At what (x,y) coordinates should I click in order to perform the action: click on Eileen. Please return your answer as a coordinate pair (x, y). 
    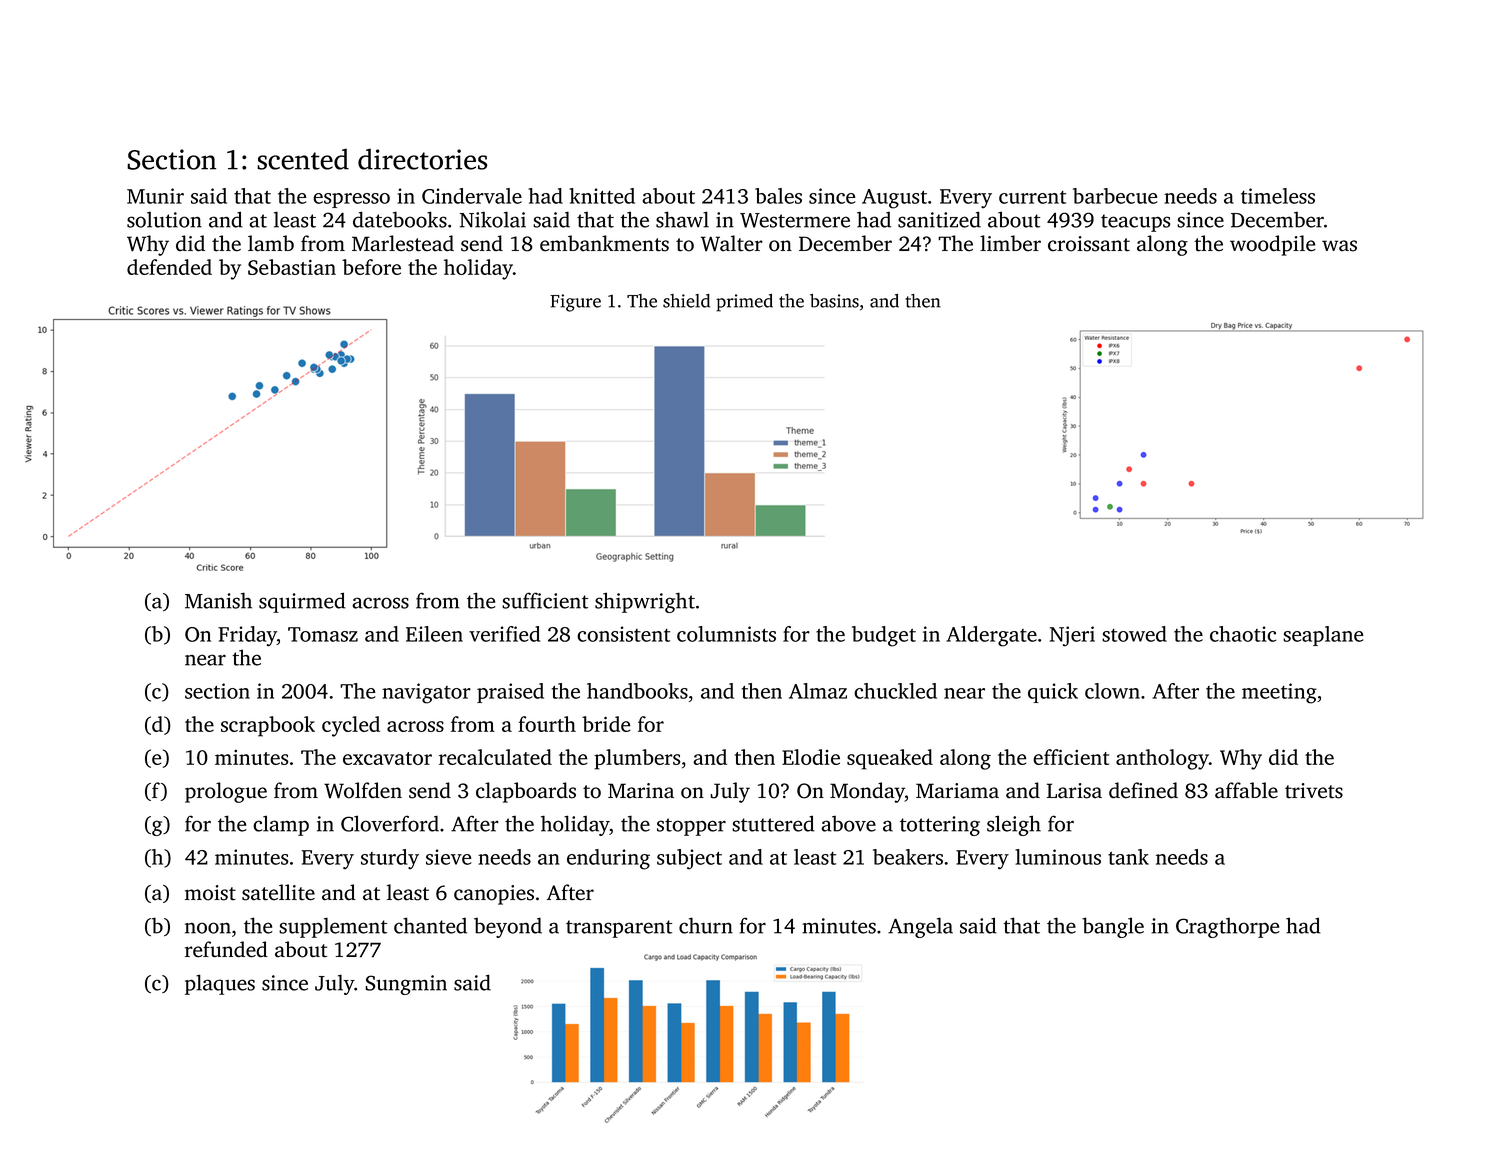
    Looking at the image, I should click on (434, 634).
